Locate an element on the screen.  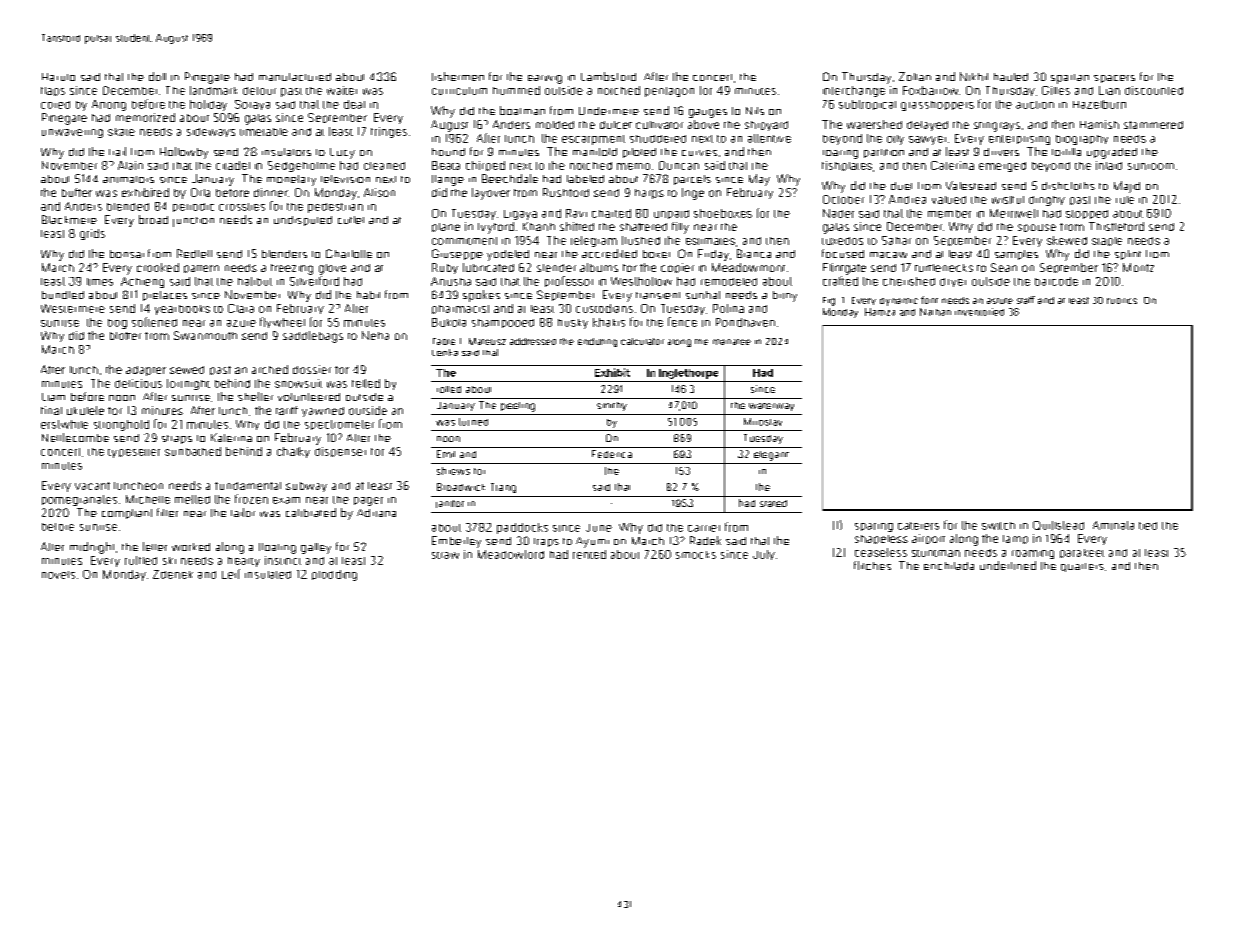
plodding is located at coordinates (334, 575).
